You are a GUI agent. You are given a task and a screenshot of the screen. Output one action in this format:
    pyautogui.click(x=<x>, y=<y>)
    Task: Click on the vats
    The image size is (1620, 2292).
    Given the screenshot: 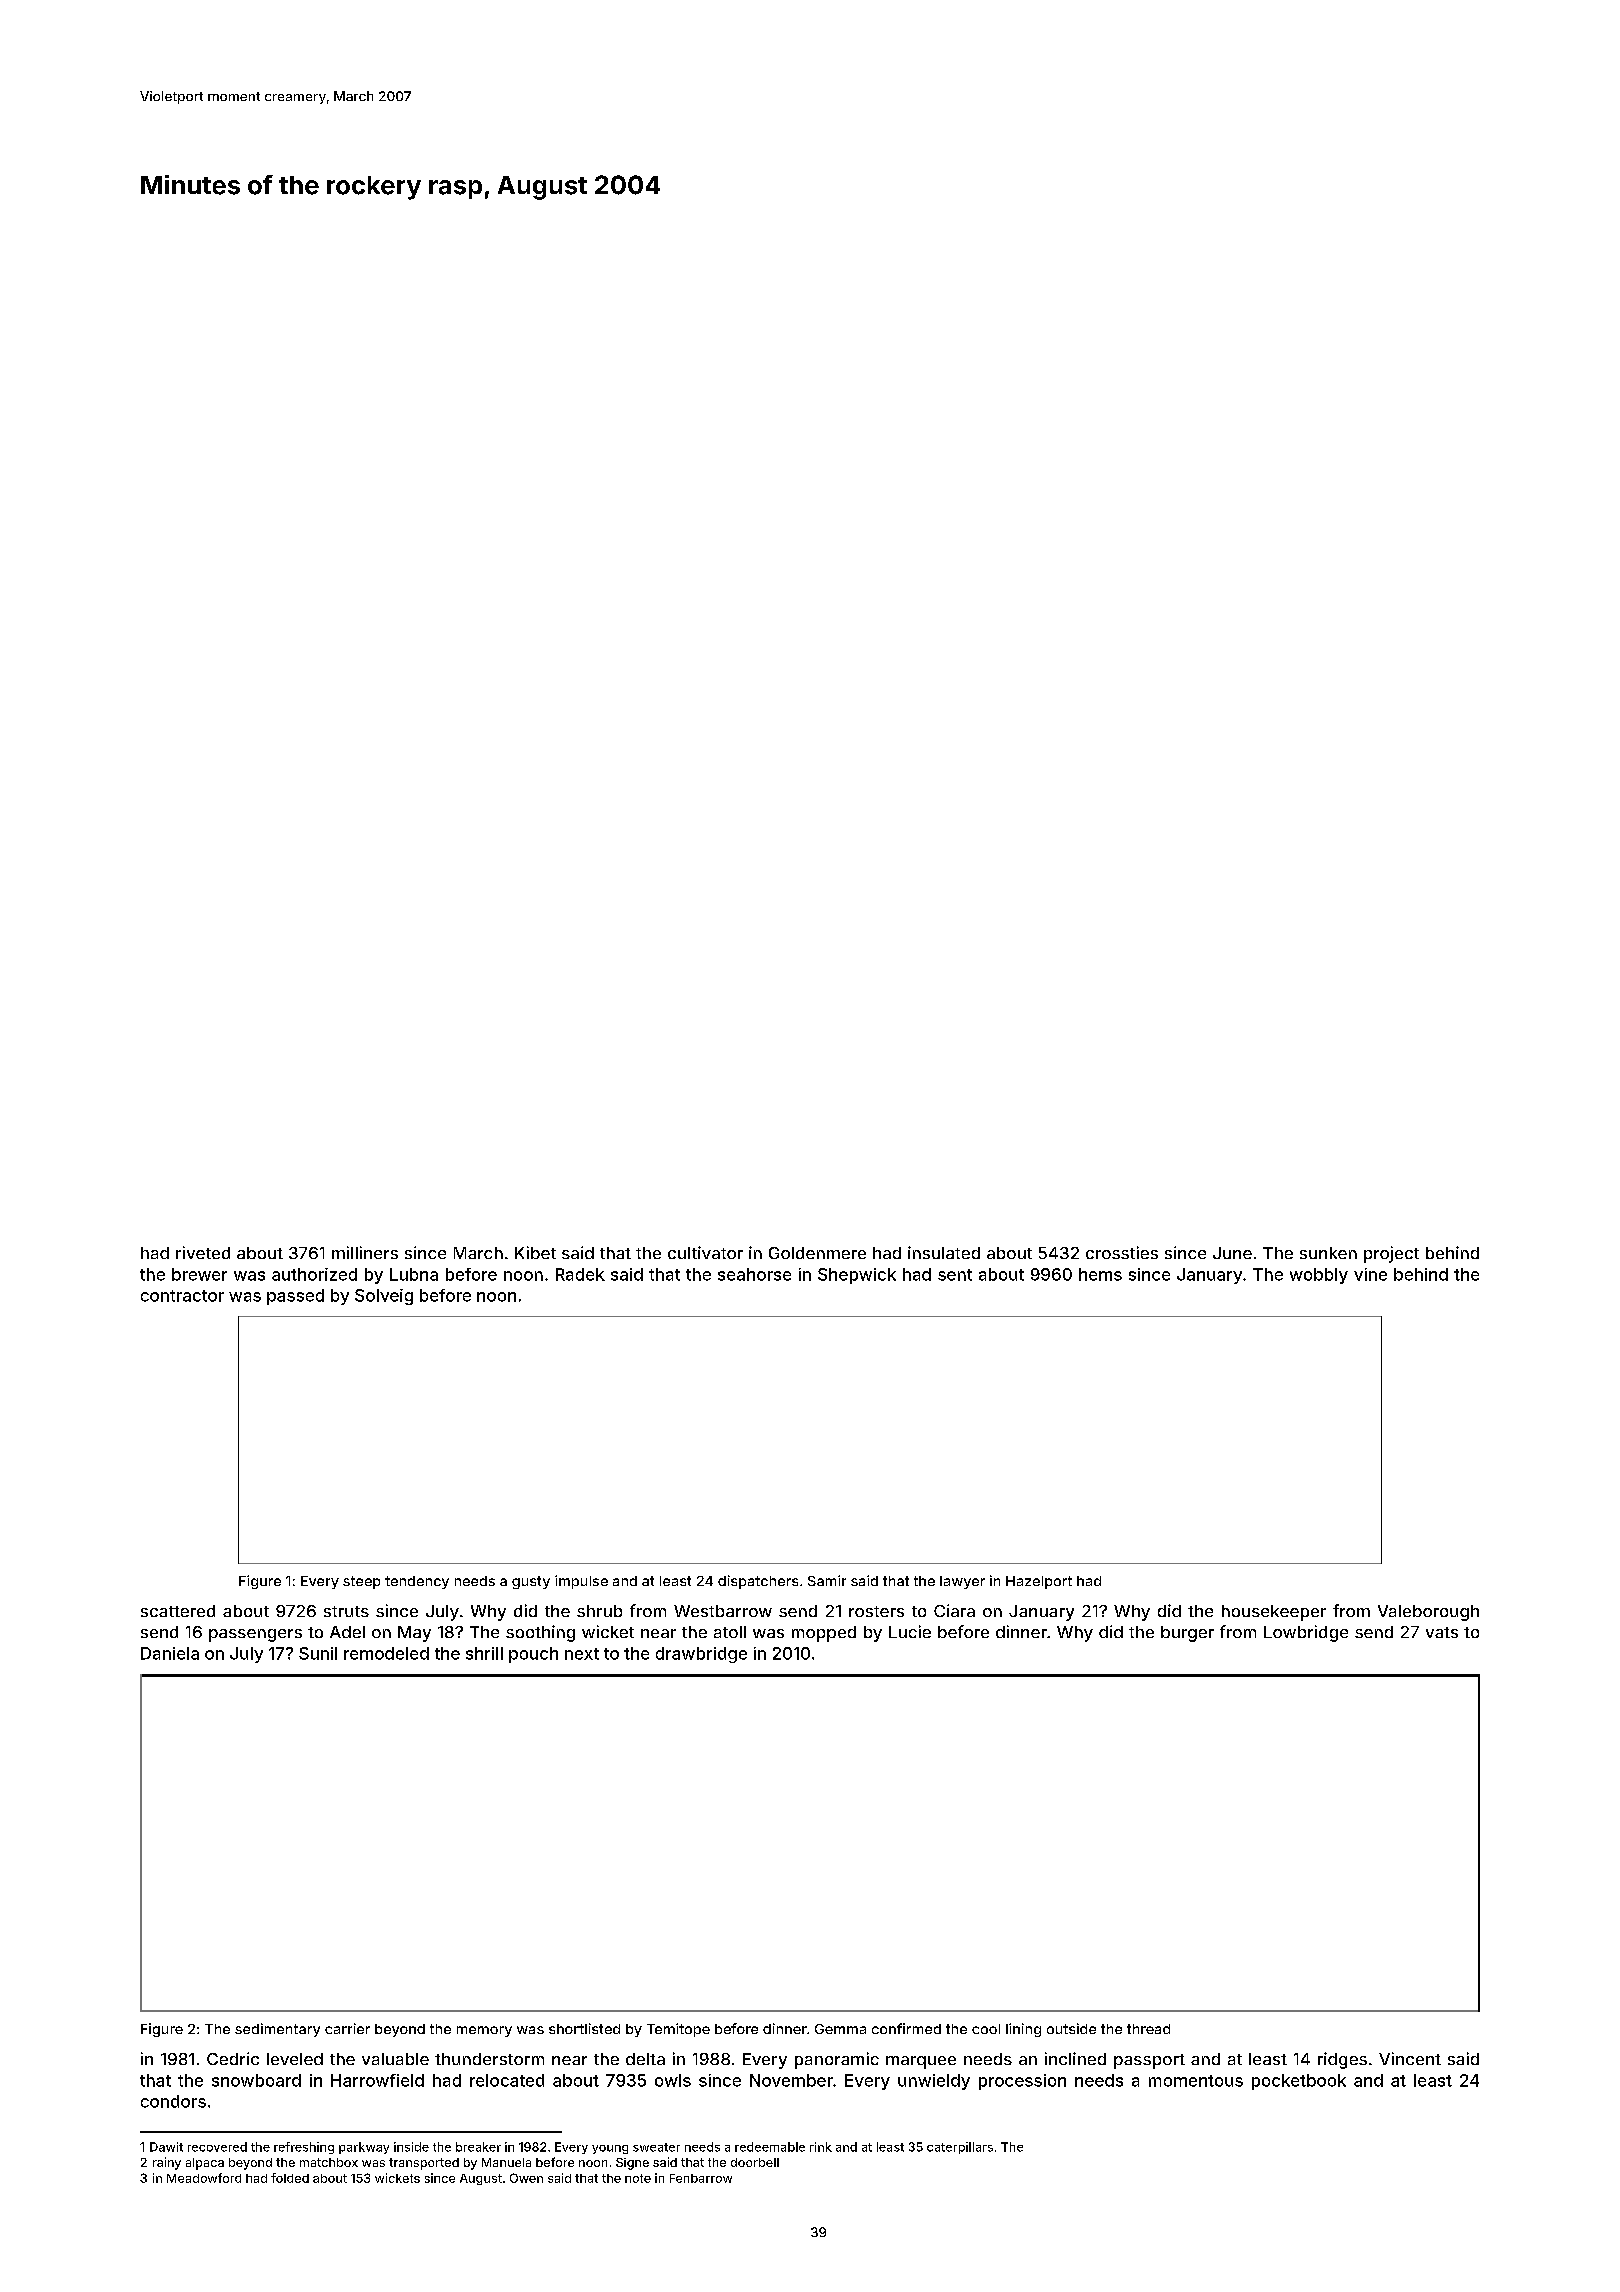 What is the action you would take?
    pyautogui.click(x=1442, y=1632)
